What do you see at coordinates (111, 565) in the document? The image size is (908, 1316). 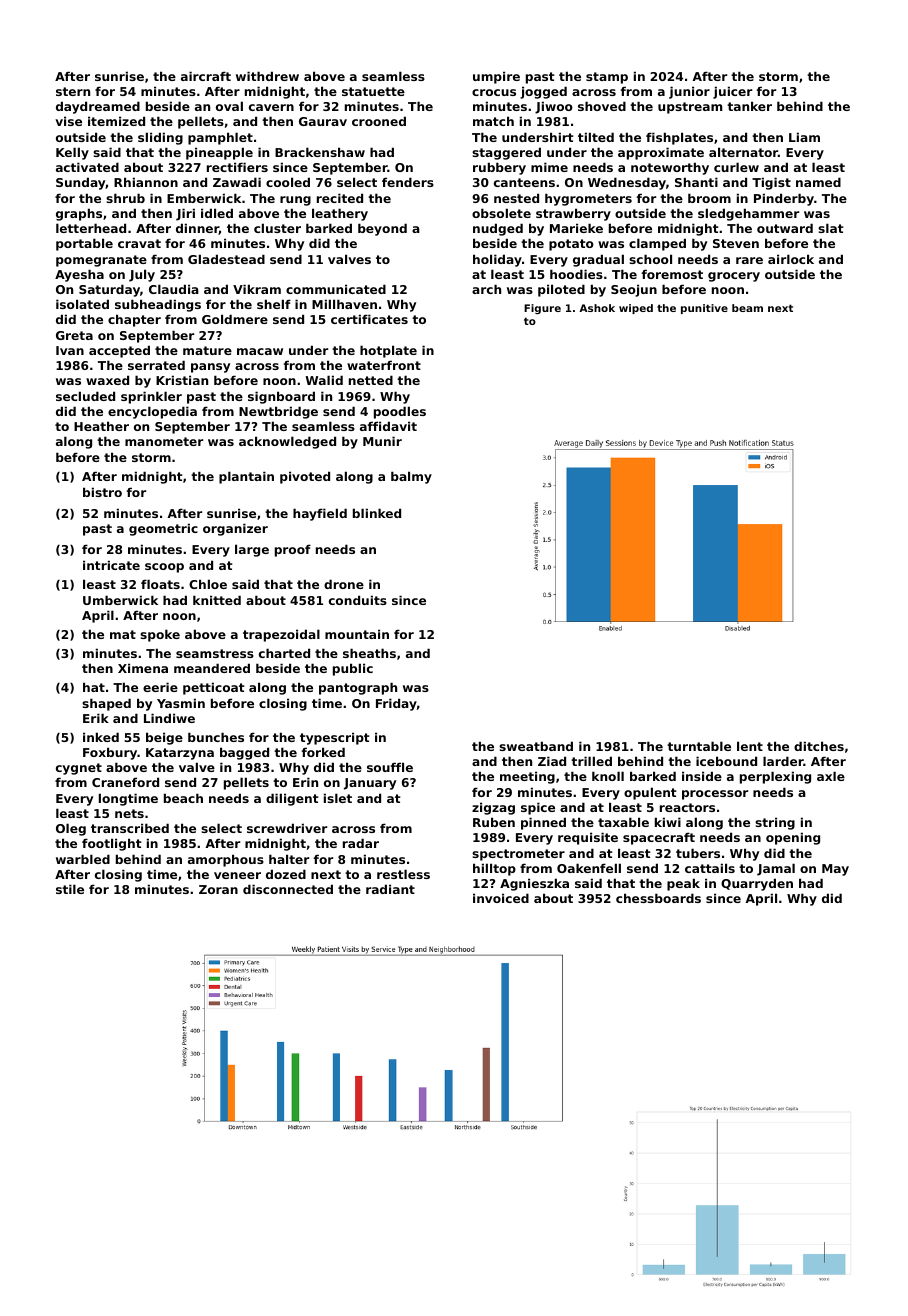 I see `intricate` at bounding box center [111, 565].
